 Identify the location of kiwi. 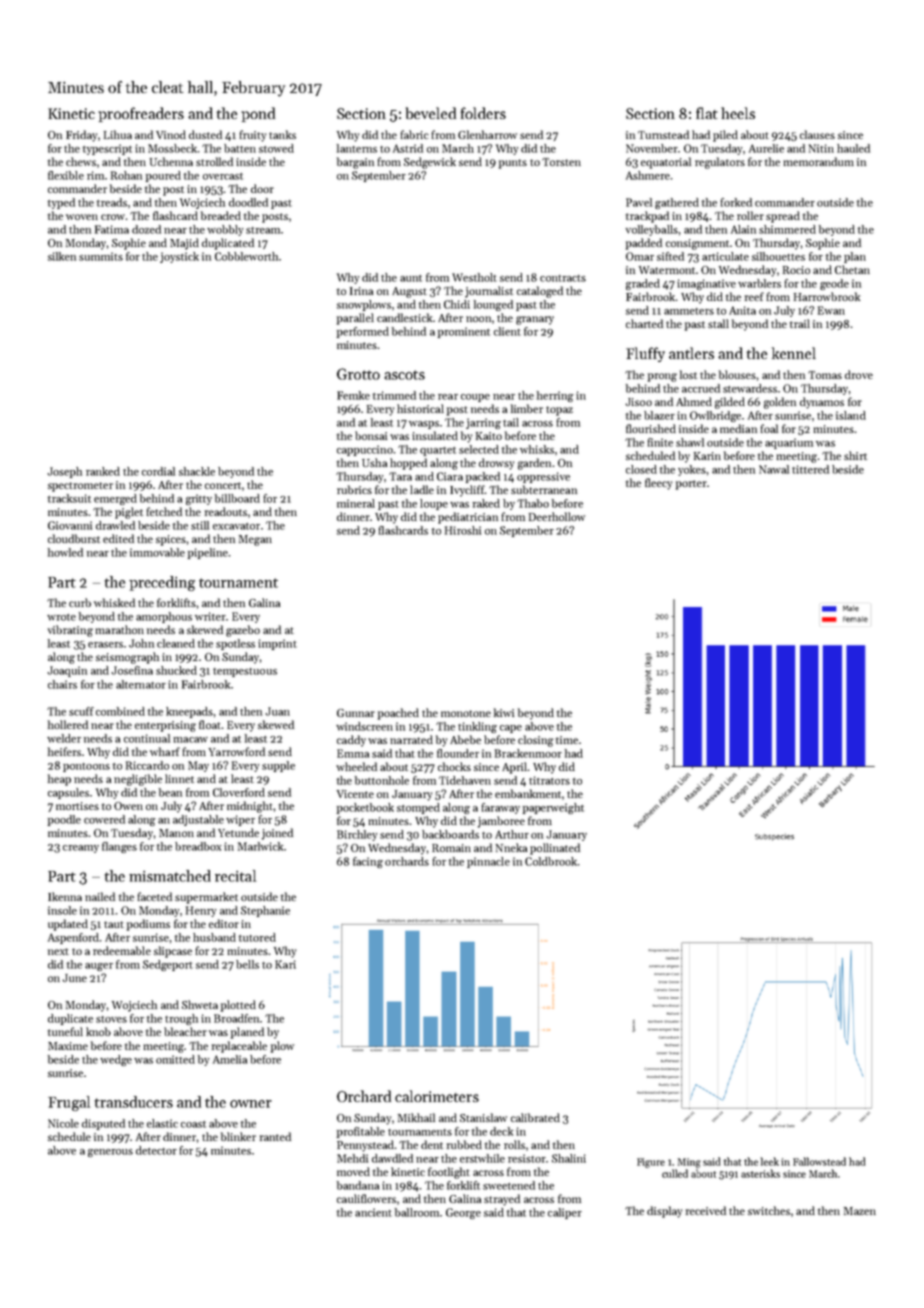
(504, 712).
